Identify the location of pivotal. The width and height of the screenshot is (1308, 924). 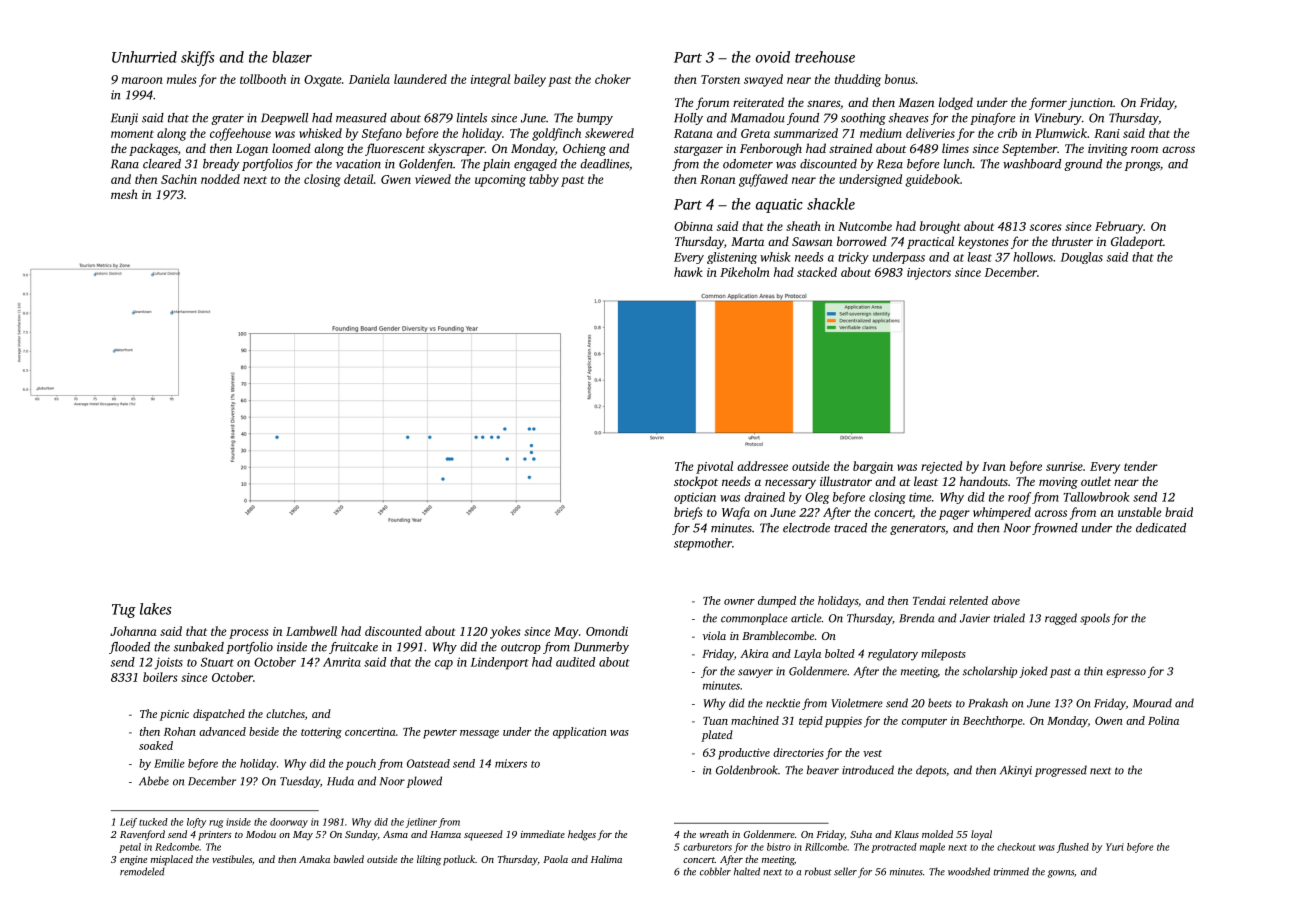
(714, 467).
